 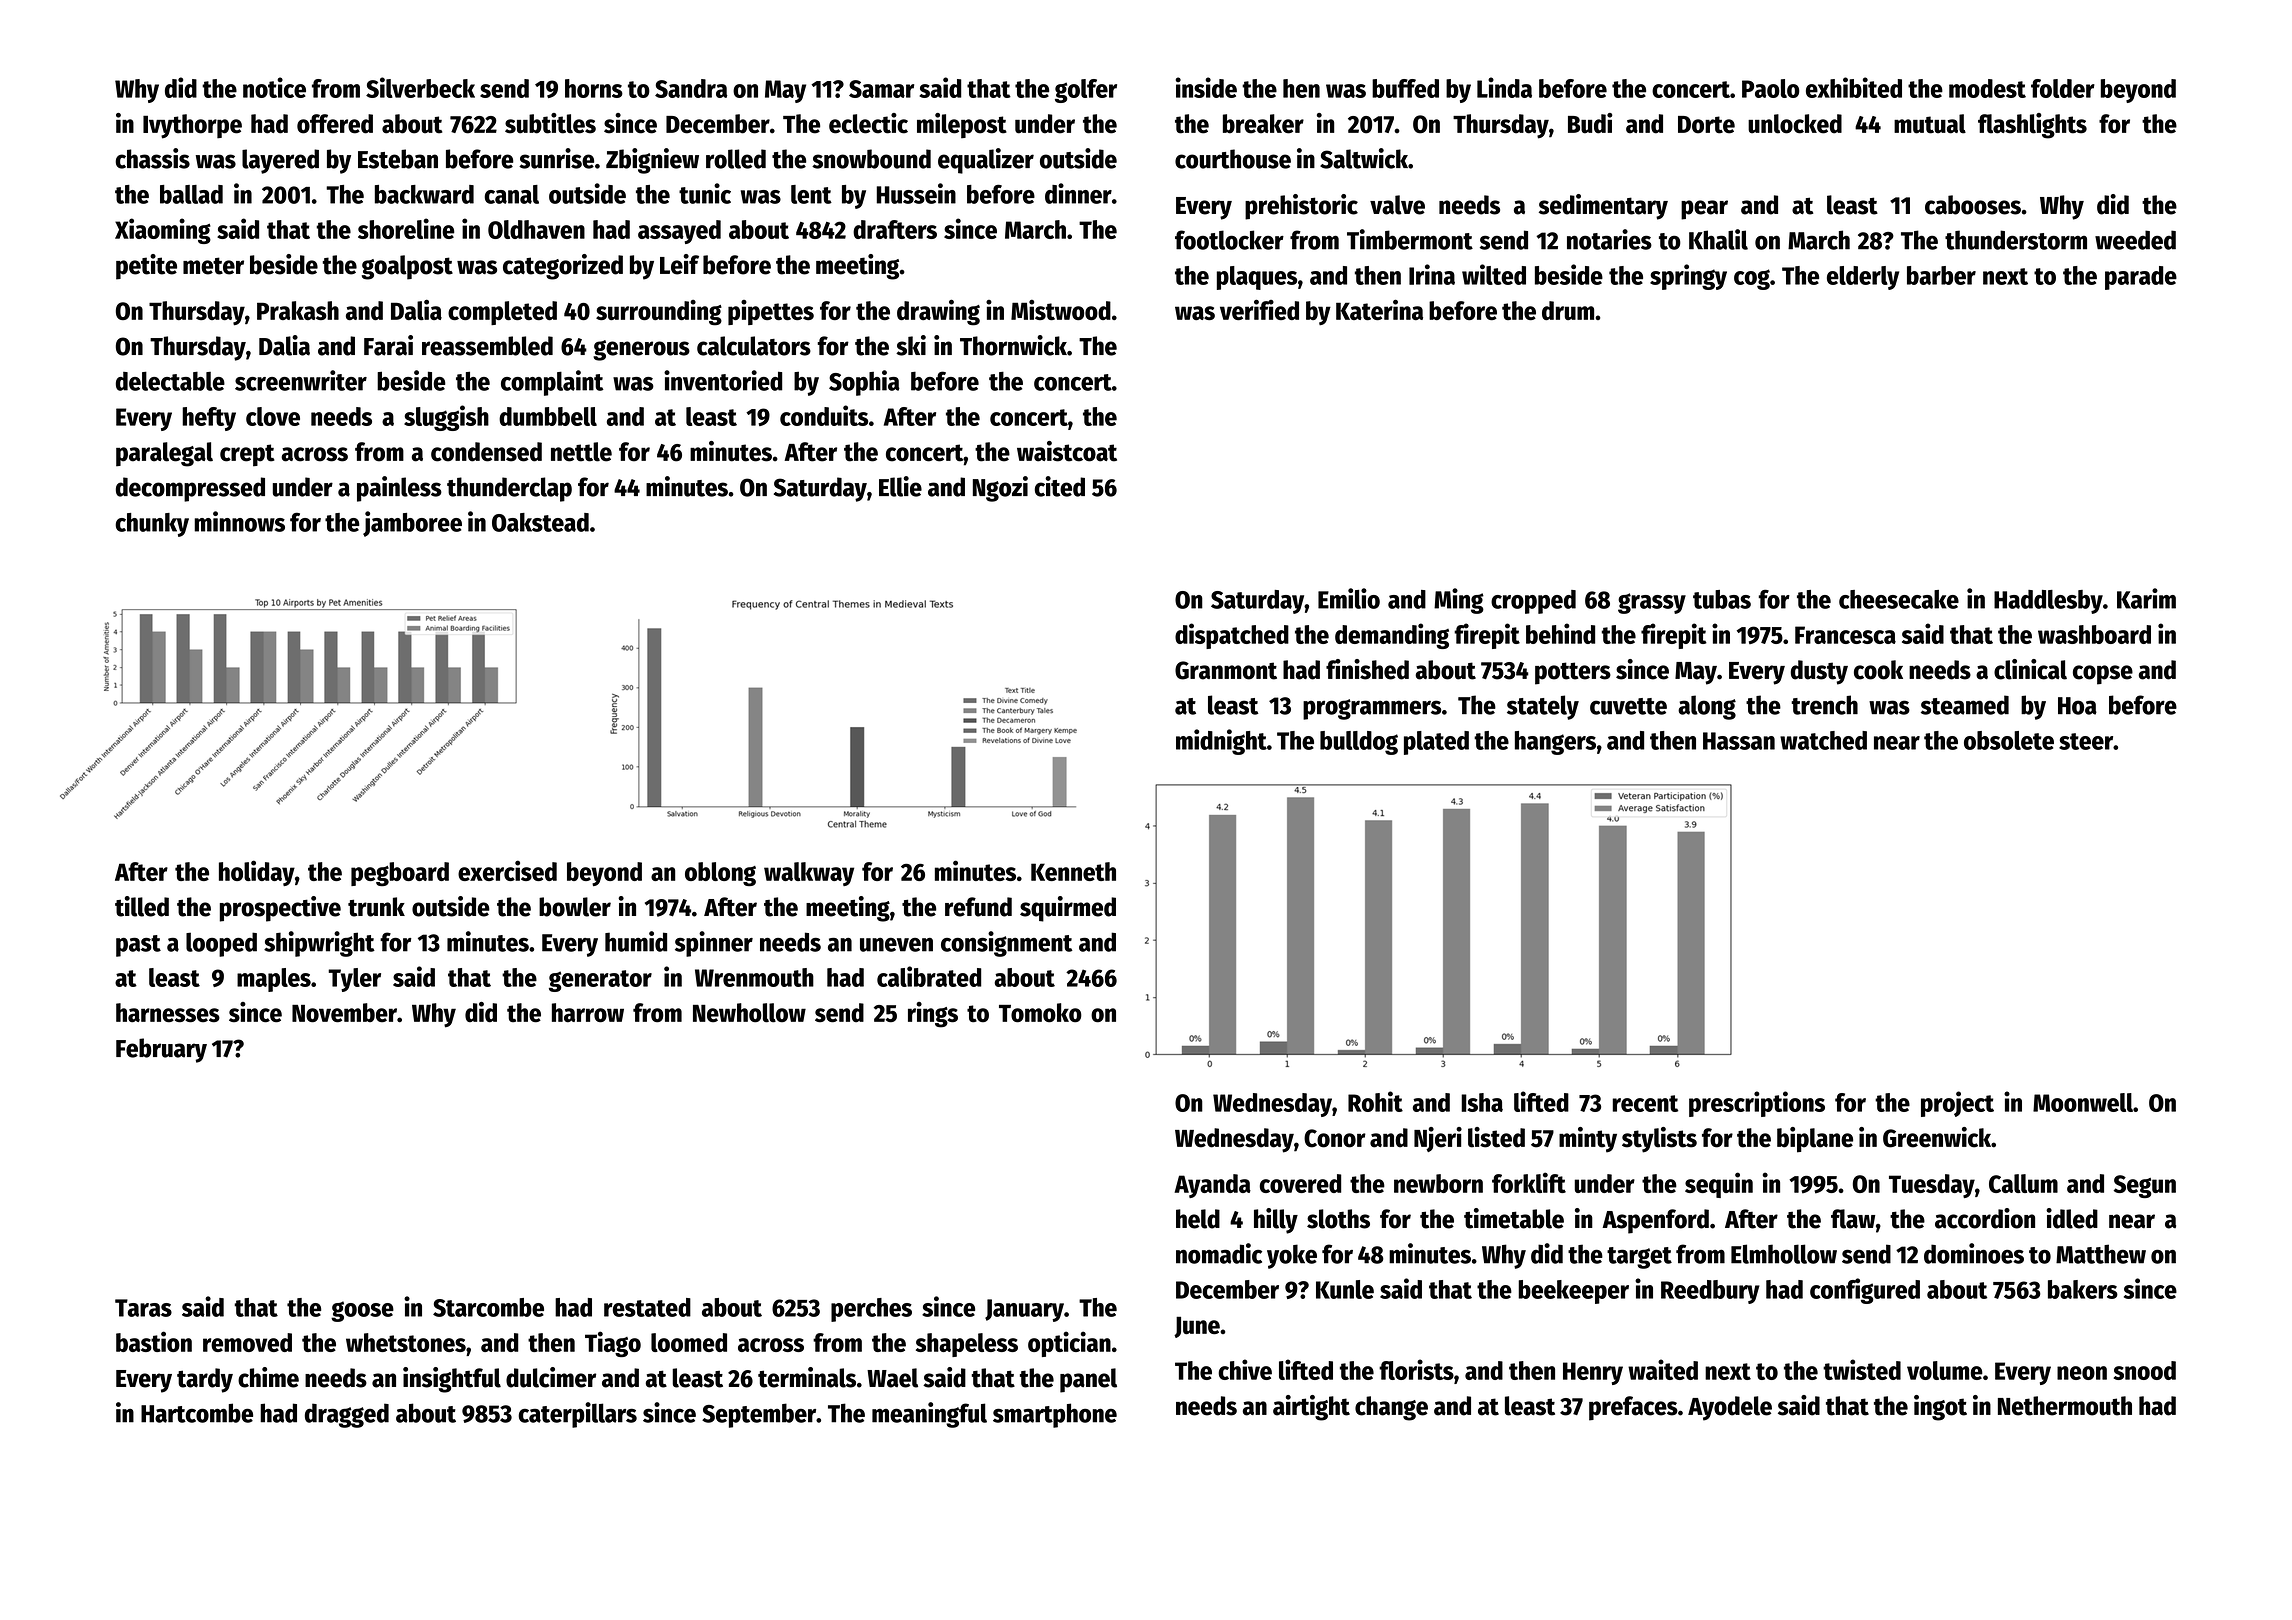 I want to click on Hartcombe, so click(x=197, y=1413).
